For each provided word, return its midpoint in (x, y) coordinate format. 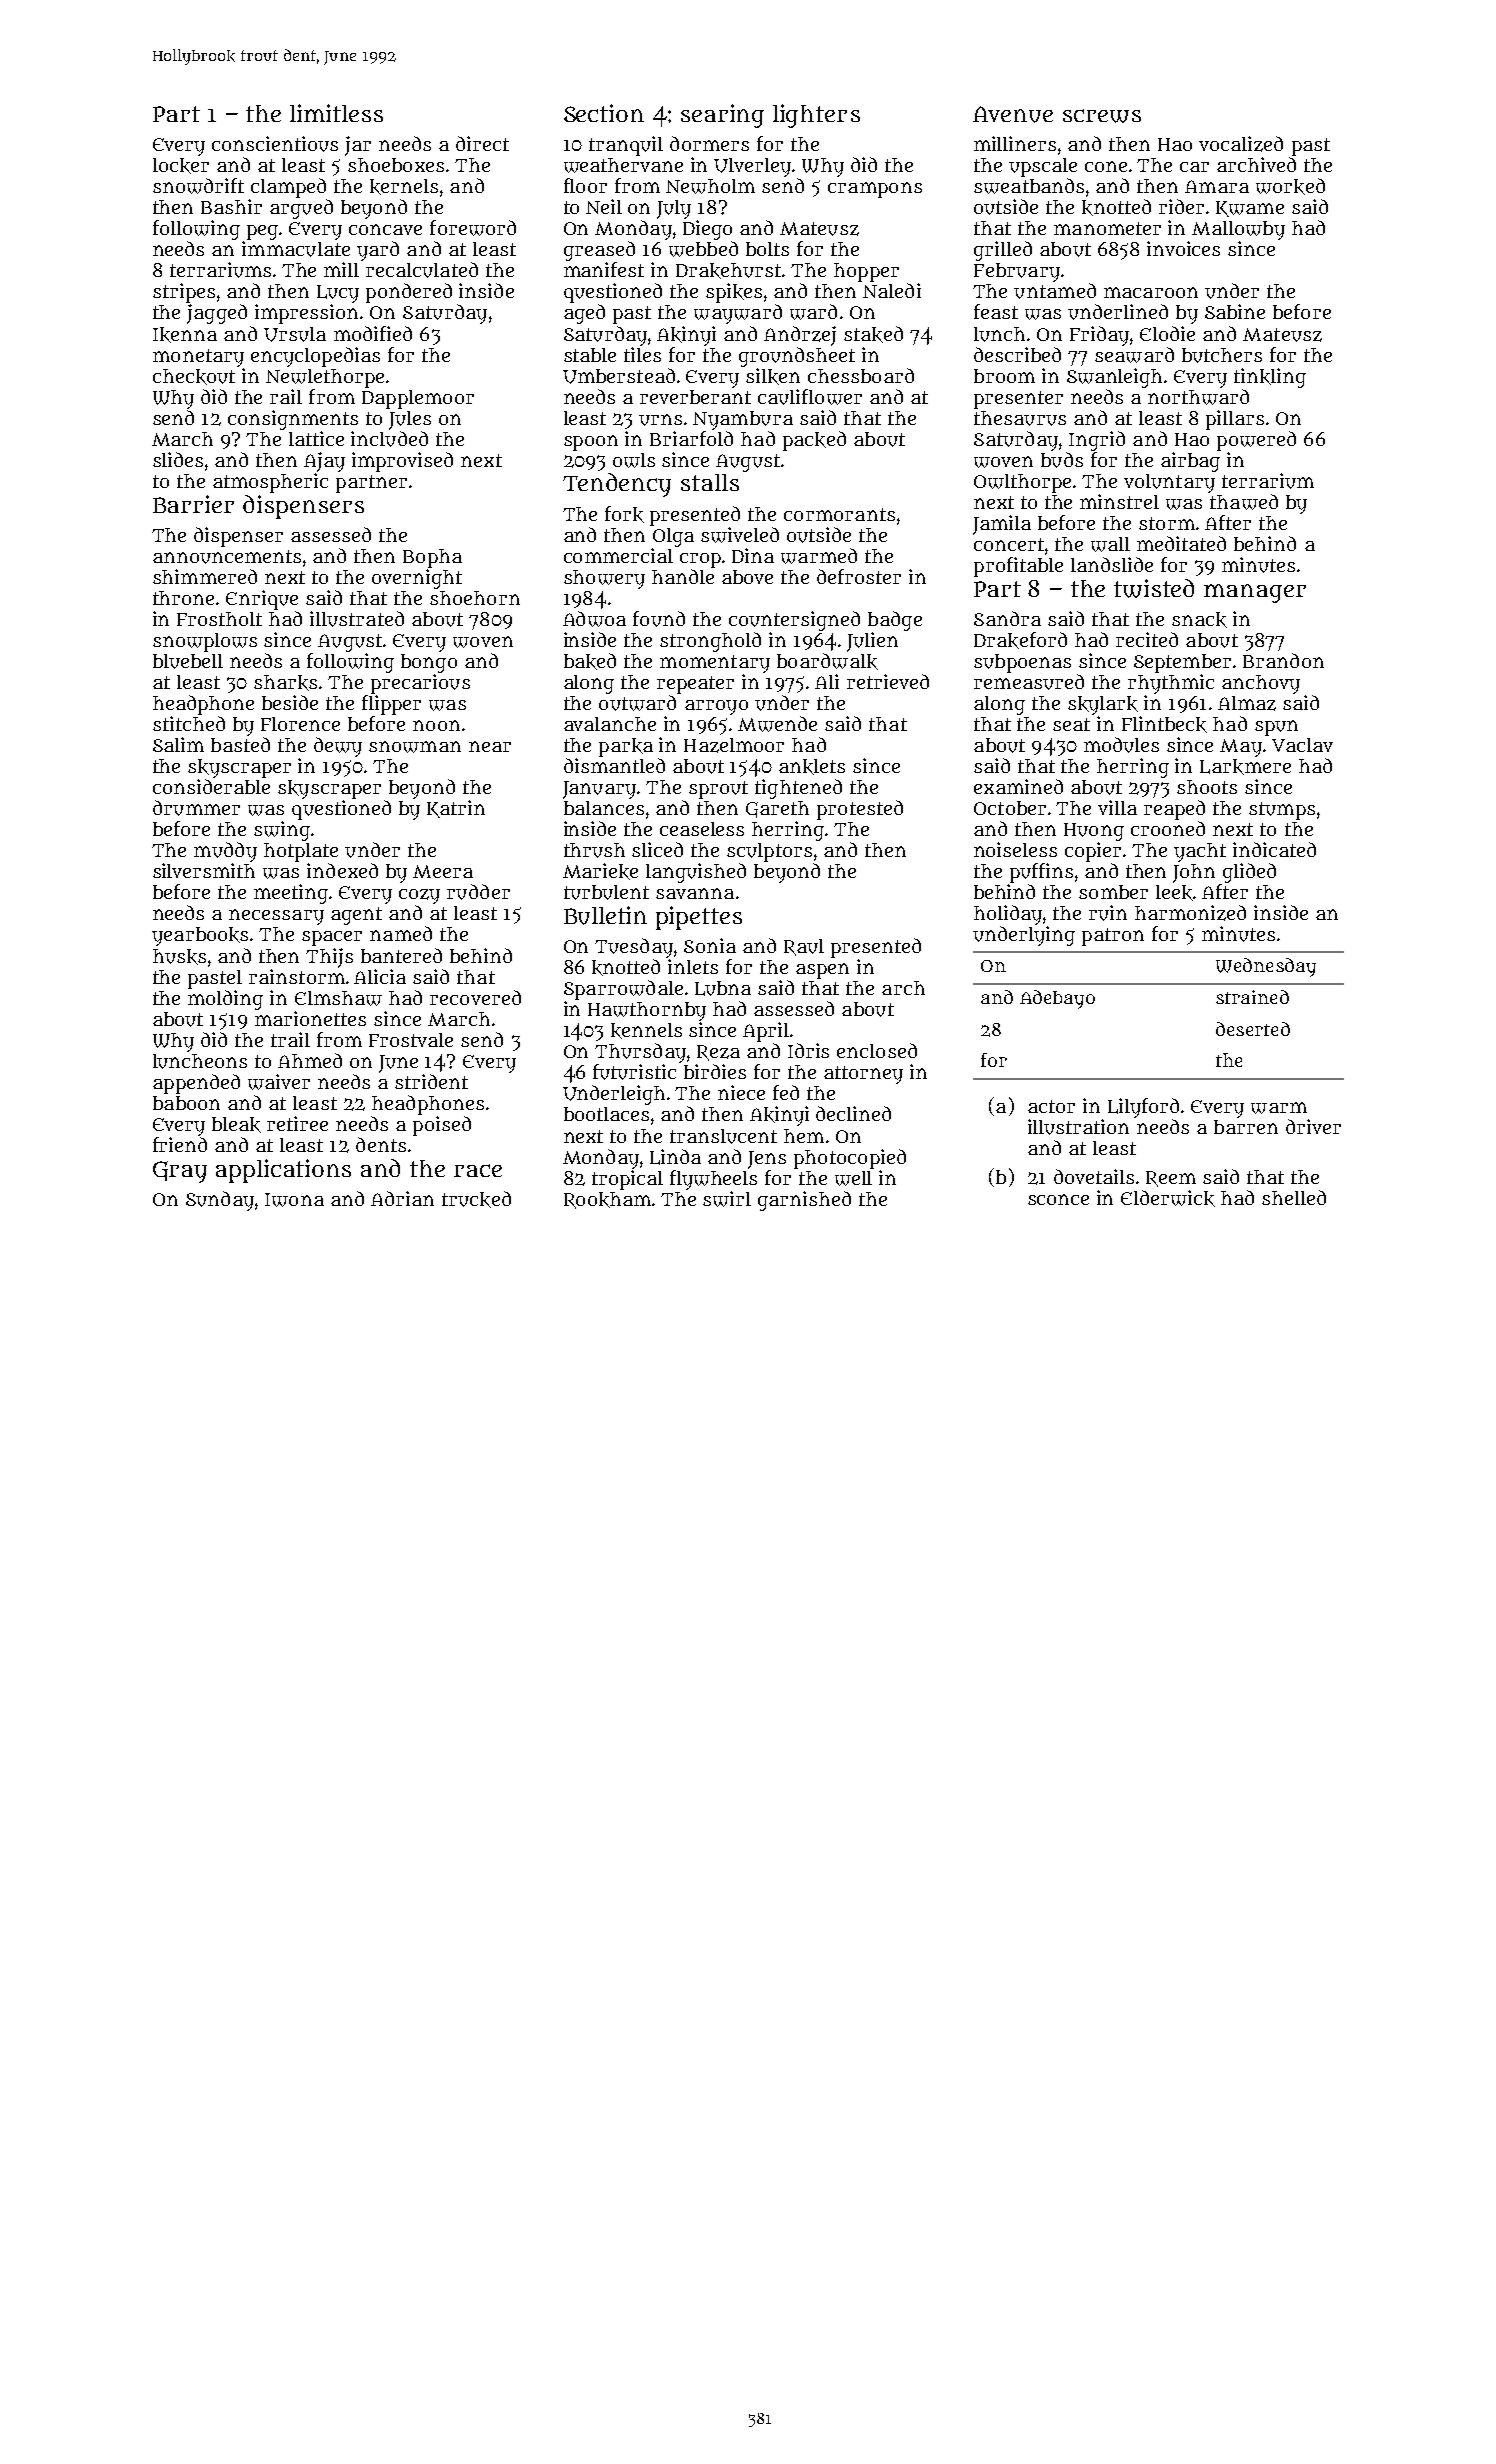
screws (1102, 116)
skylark (1103, 705)
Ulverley (752, 167)
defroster (859, 576)
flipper (391, 705)
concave (385, 229)
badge (895, 621)
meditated (1181, 543)
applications (283, 1171)
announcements (227, 557)
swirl (727, 1199)
